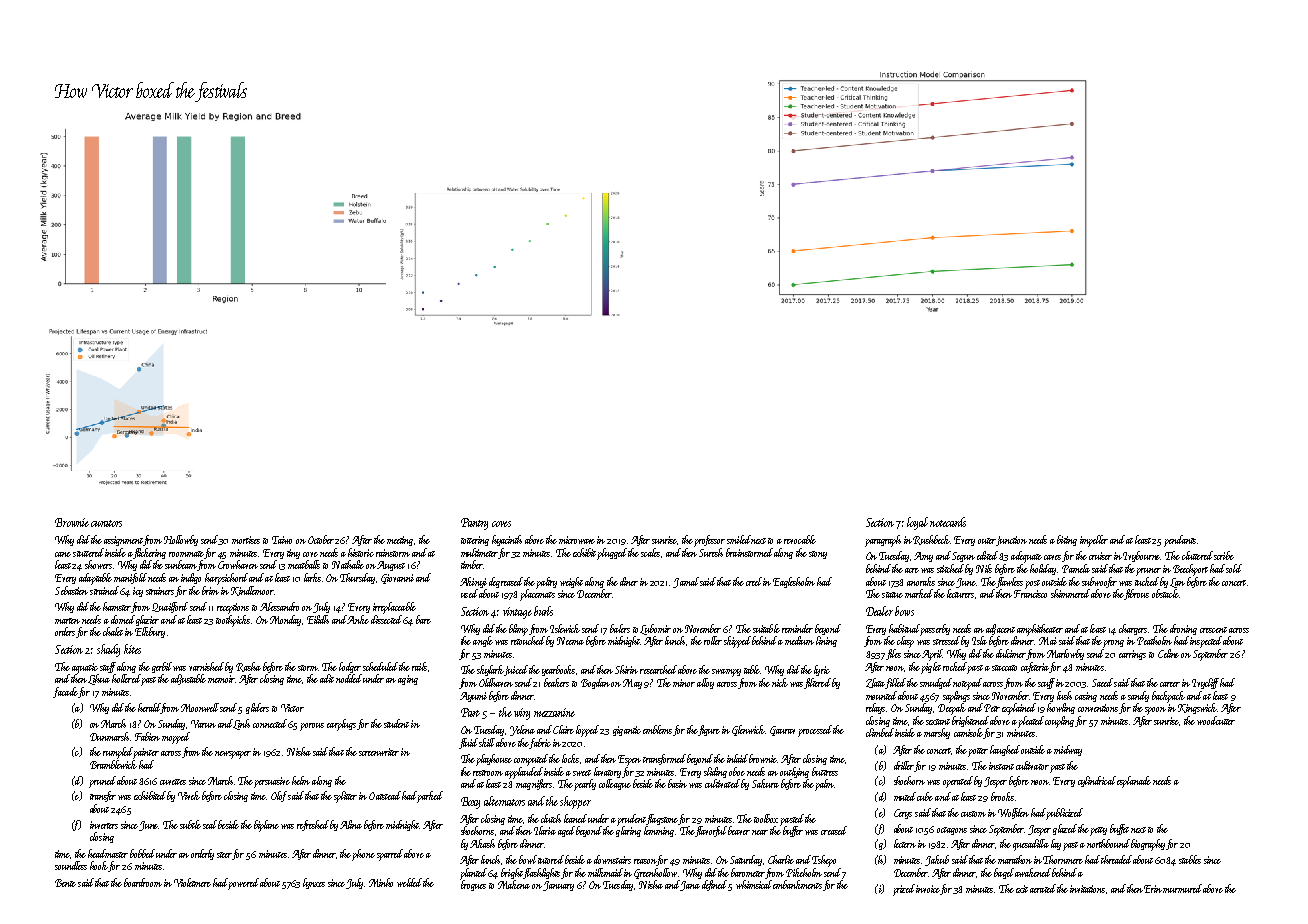 The width and height of the screenshot is (1308, 924). What do you see at coordinates (711, 831) in the screenshot?
I see `flavorful` at bounding box center [711, 831].
